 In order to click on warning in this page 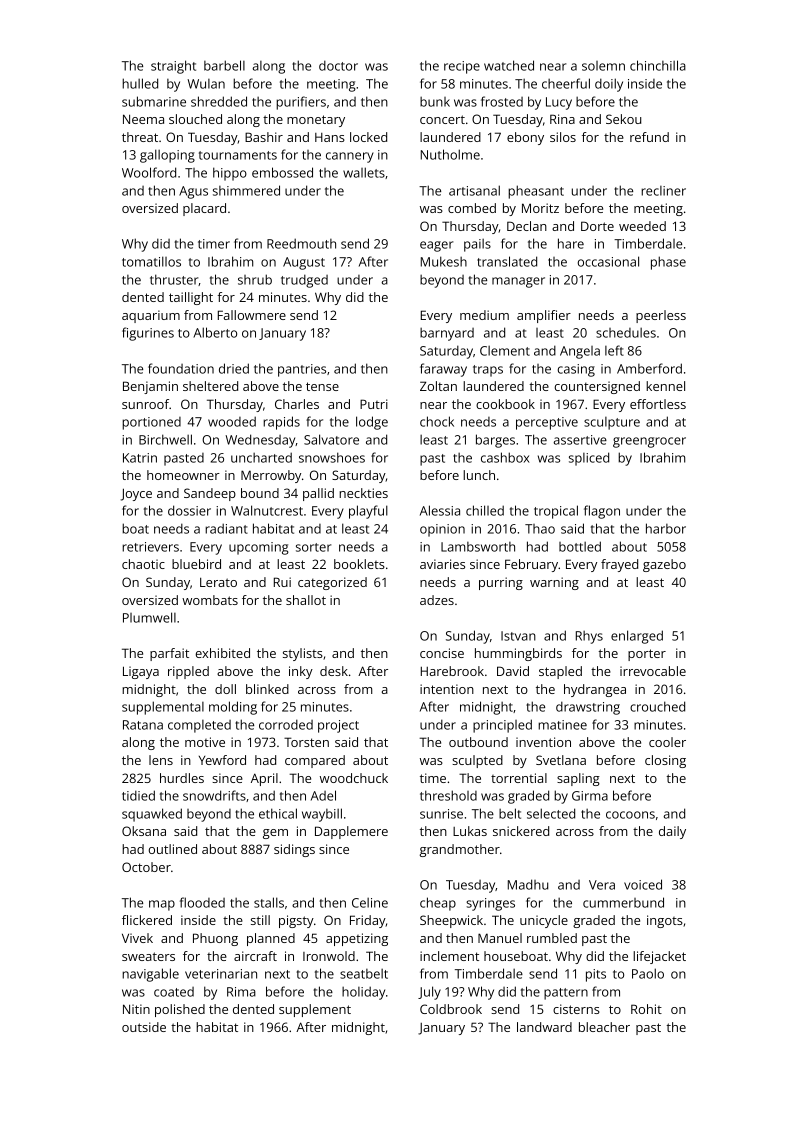, I will do `click(554, 583)`.
